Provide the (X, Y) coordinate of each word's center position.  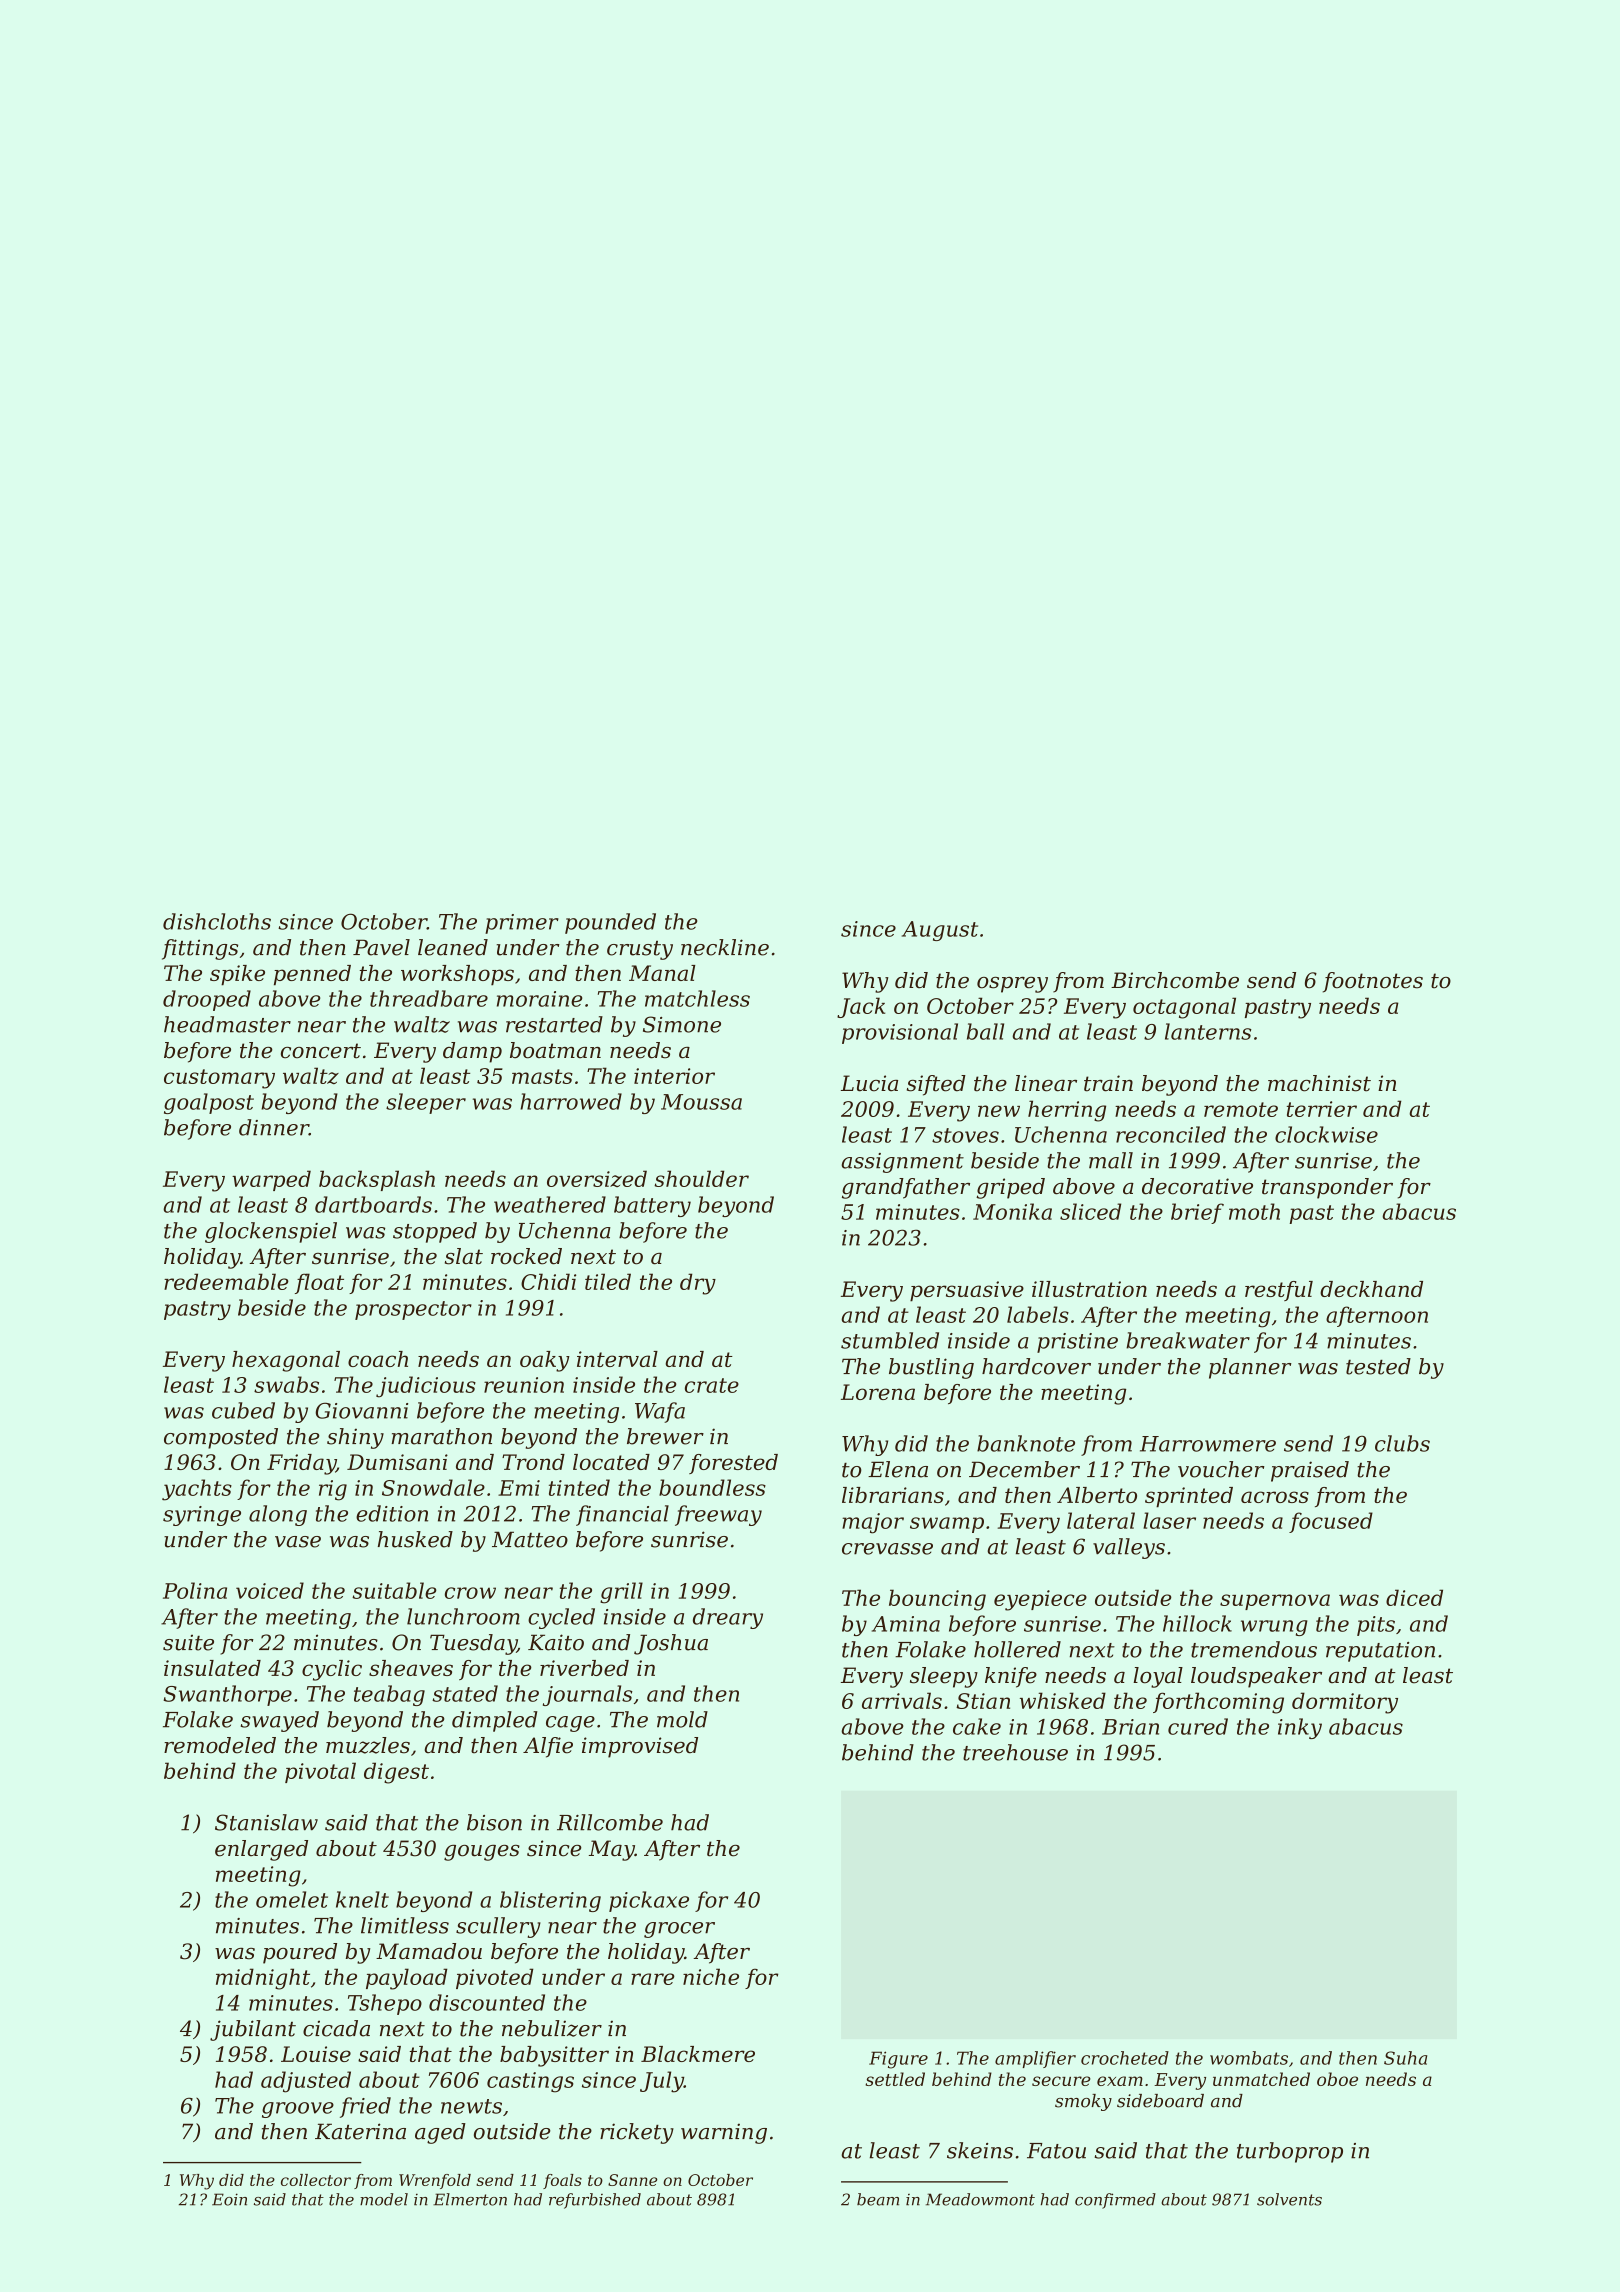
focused (1331, 1522)
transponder (1327, 1188)
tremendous (1254, 1649)
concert (321, 1051)
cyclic (332, 1670)
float (319, 1283)
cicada (336, 2028)
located (611, 1462)
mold (682, 1719)
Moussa (701, 1102)
